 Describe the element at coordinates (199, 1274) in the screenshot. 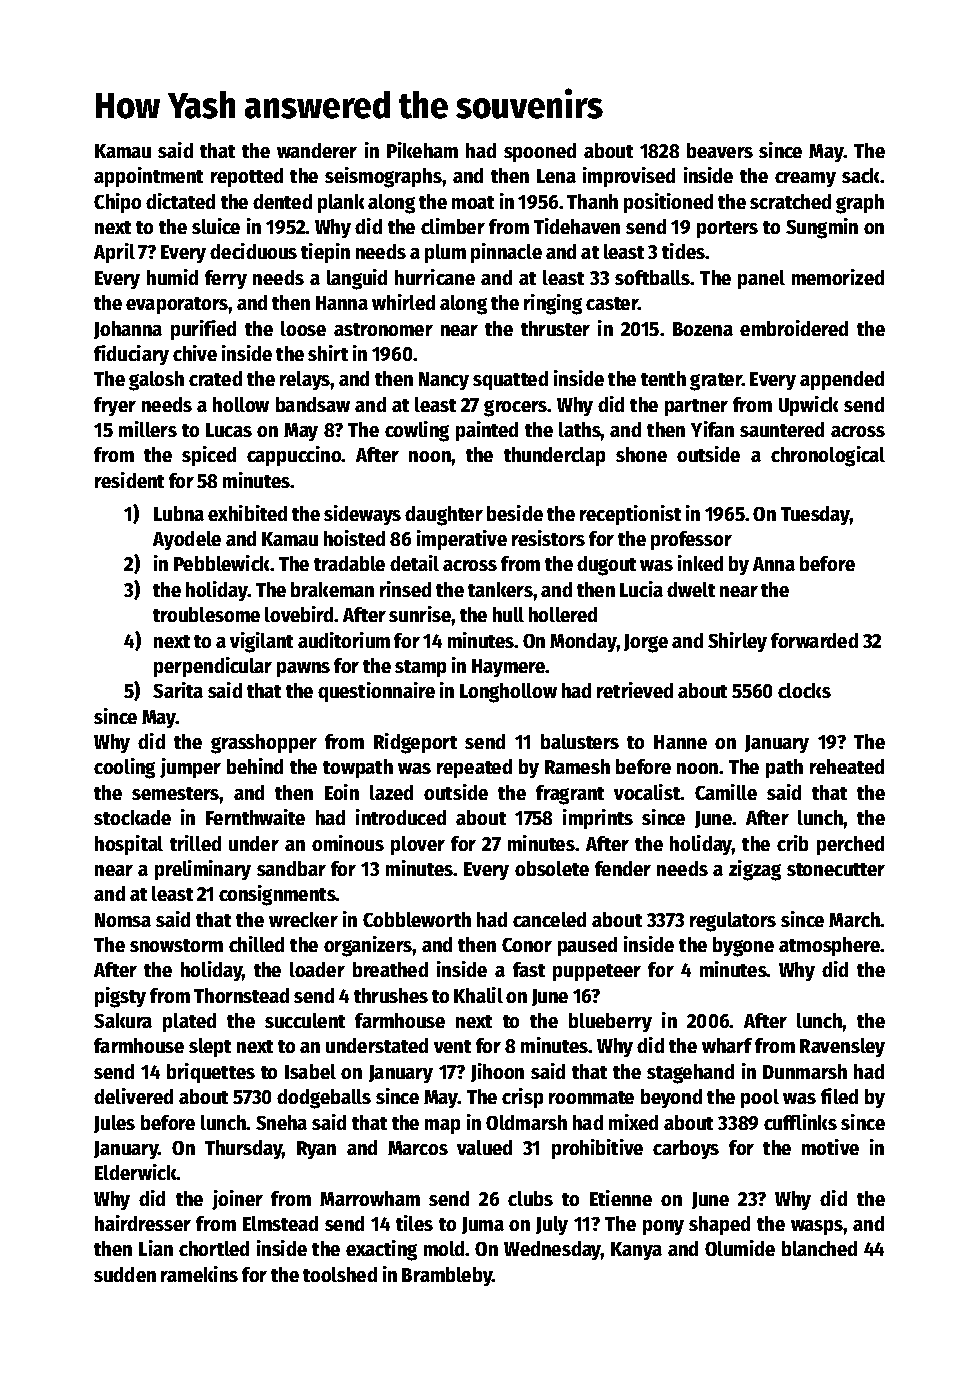

I see `ramekins` at that location.
